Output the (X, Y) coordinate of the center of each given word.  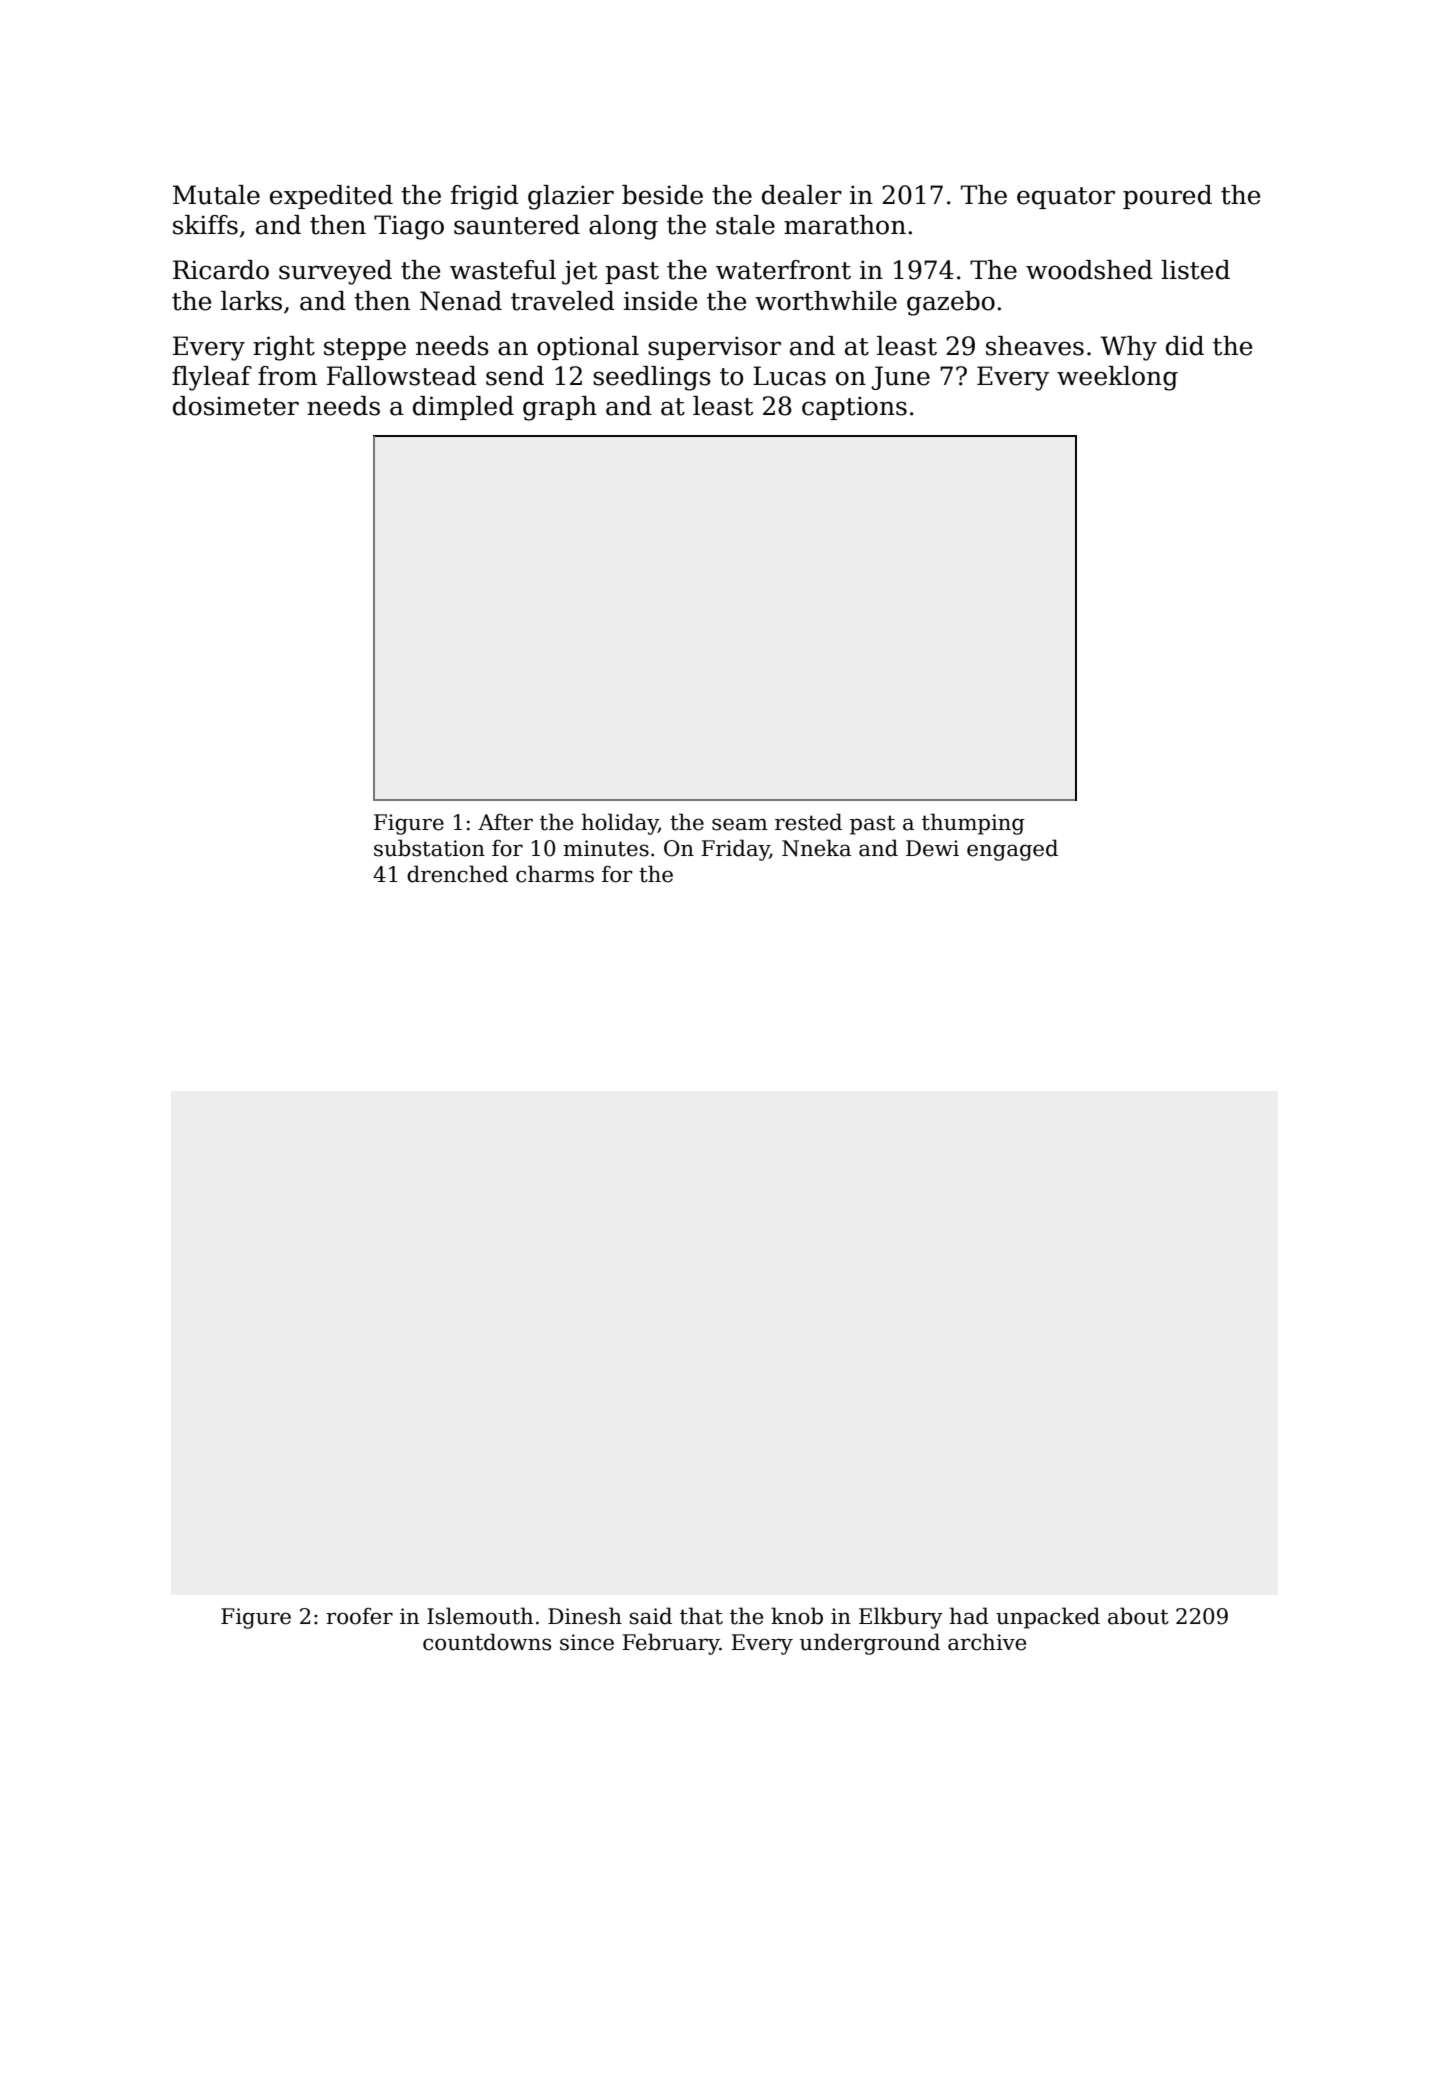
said (651, 1616)
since (587, 1642)
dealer (802, 195)
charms (555, 874)
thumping (973, 824)
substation (429, 848)
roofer (359, 1616)
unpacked (1048, 1618)
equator (1066, 198)
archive (987, 1642)
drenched (457, 874)
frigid (485, 197)
